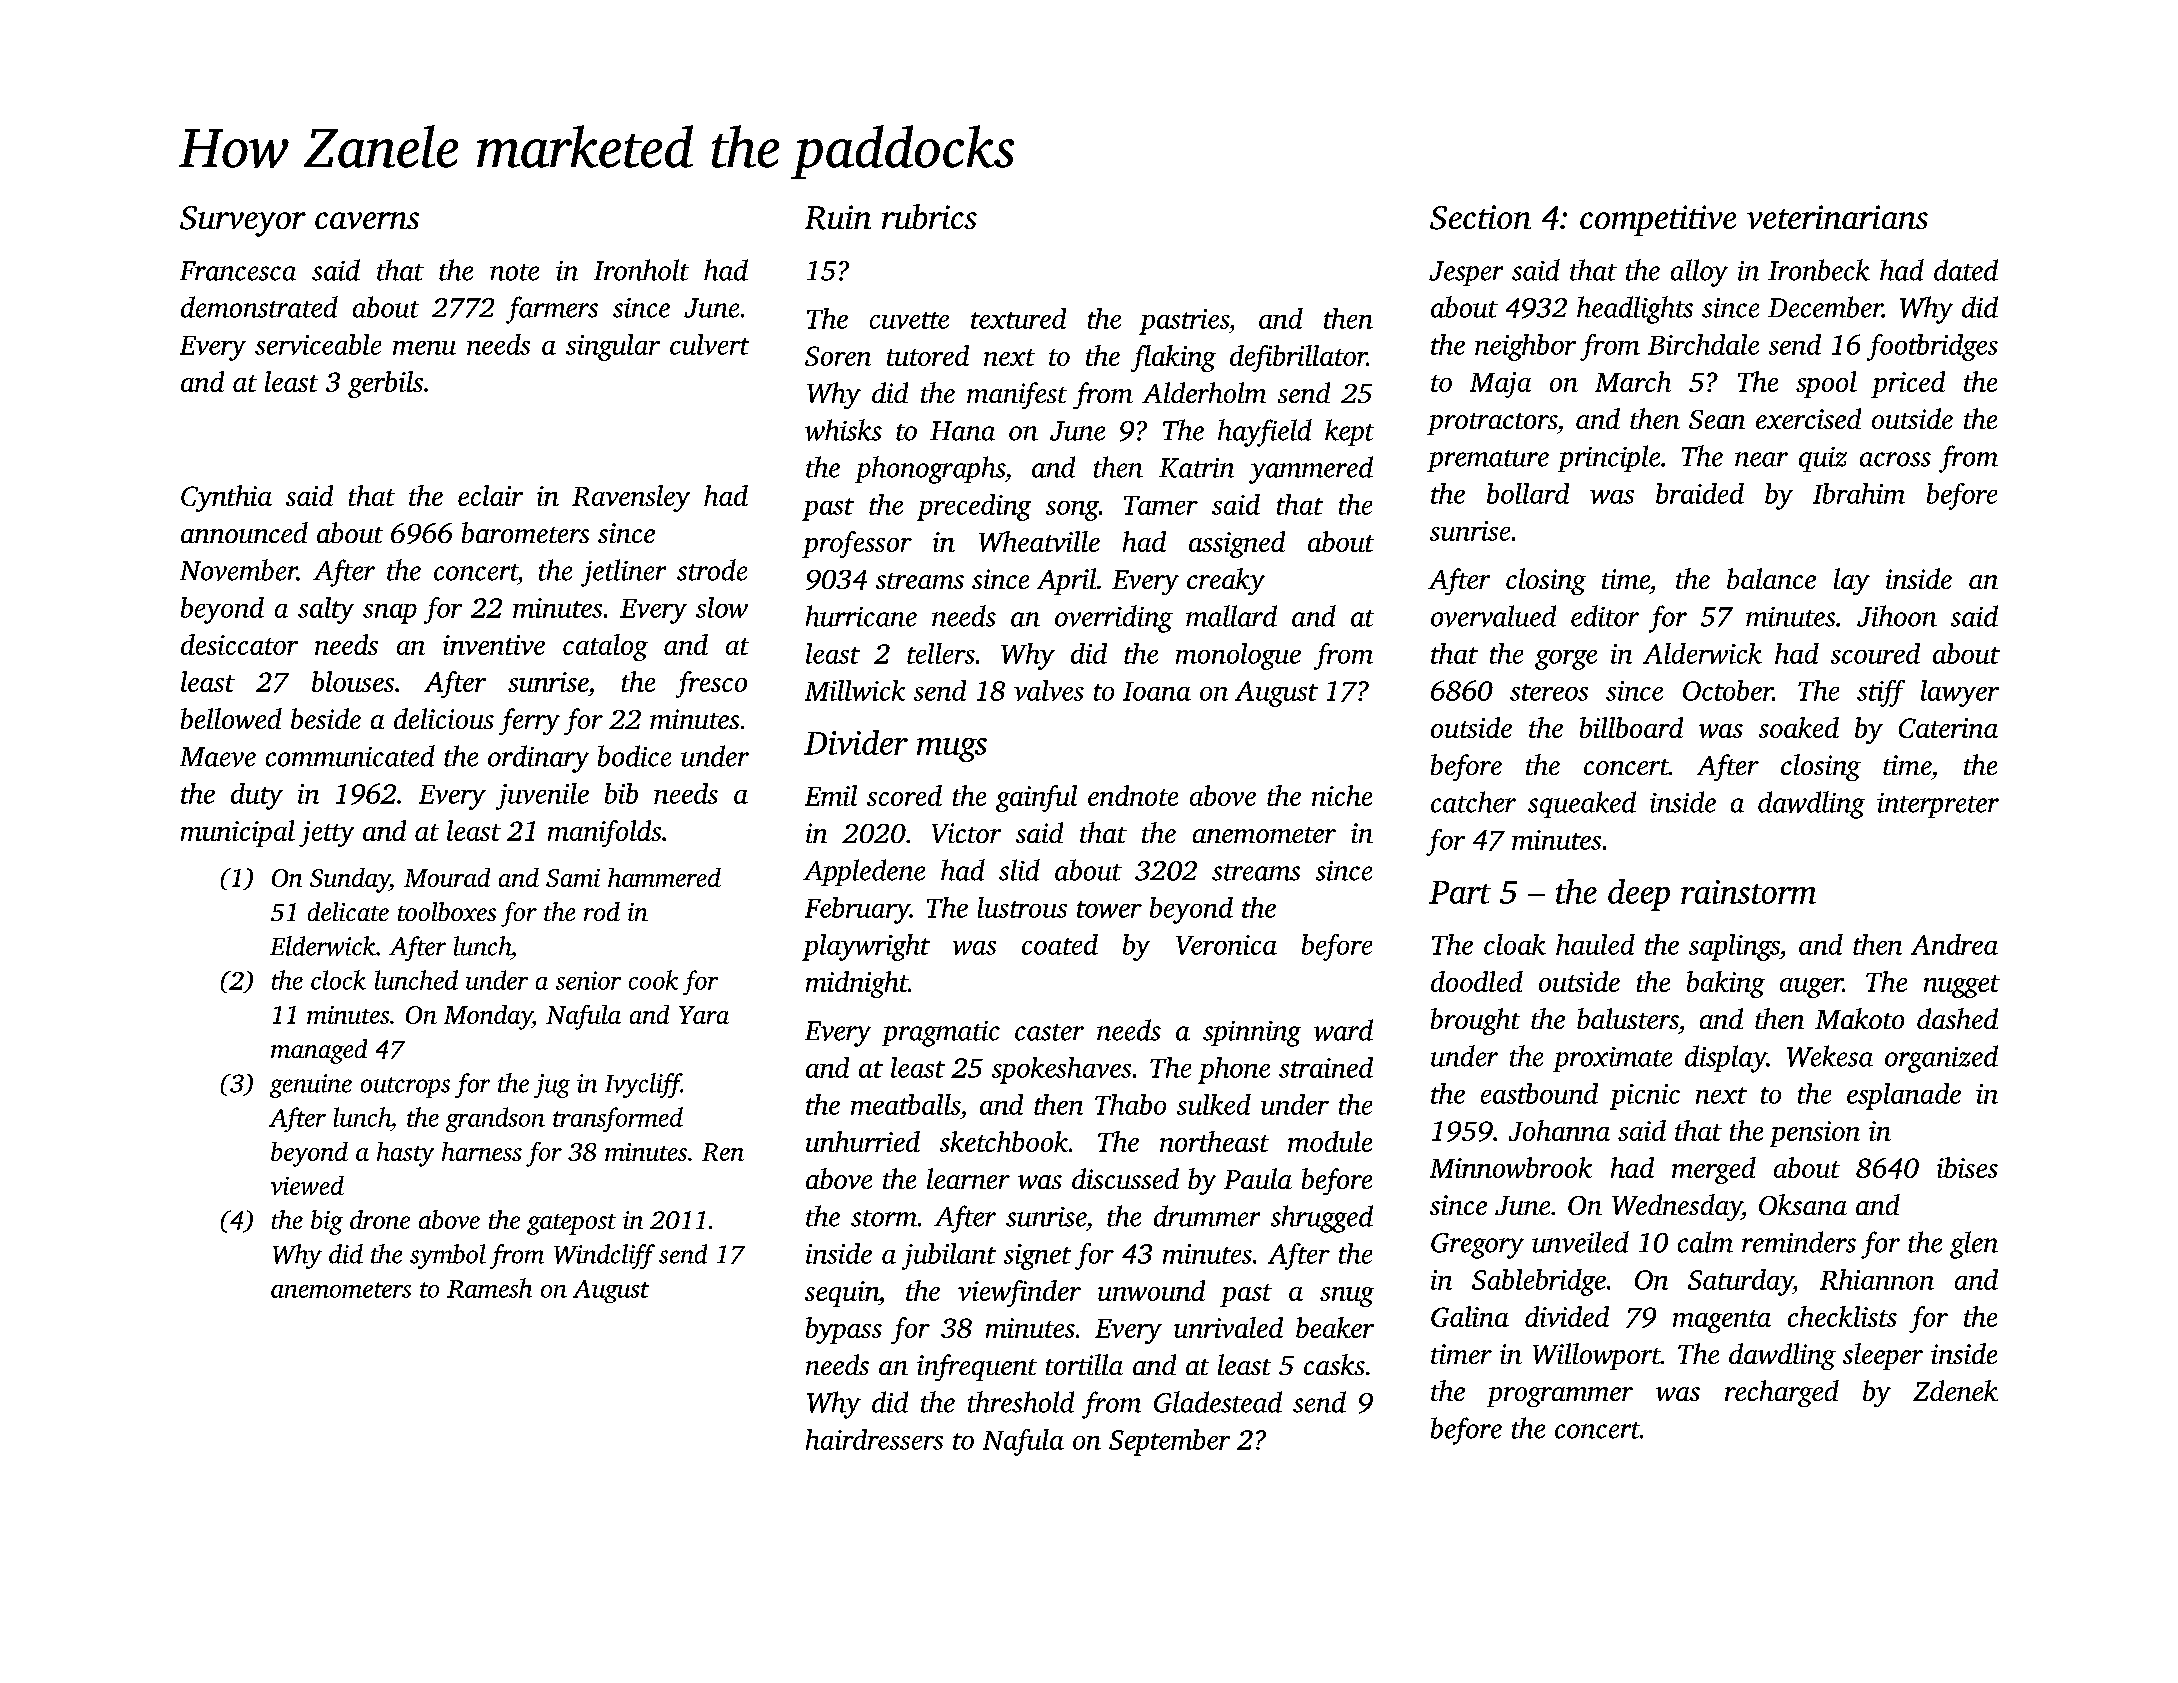 The image size is (2178, 1683). What do you see at coordinates (1699, 273) in the document?
I see `alloy` at bounding box center [1699, 273].
